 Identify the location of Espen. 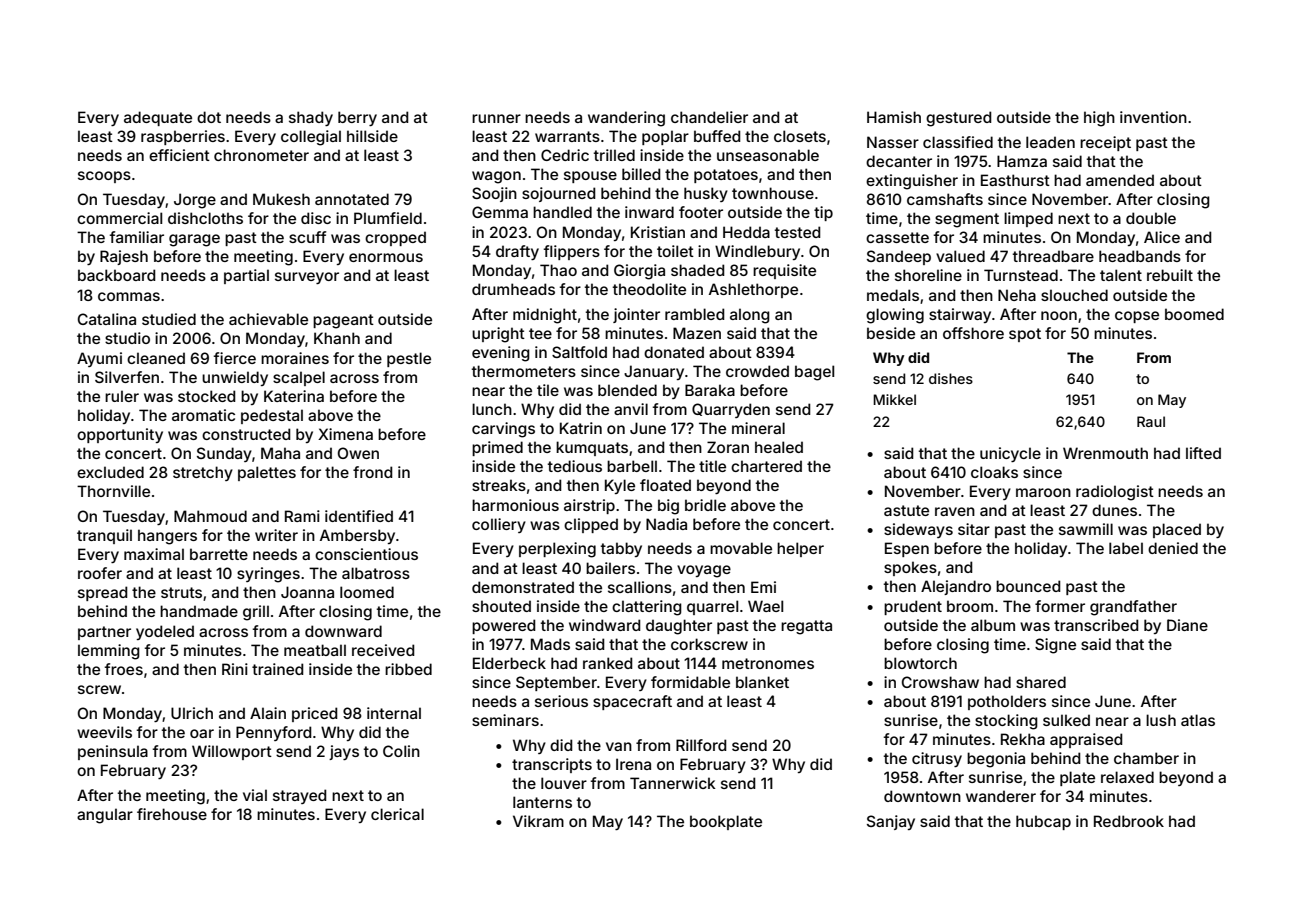
(907, 549).
